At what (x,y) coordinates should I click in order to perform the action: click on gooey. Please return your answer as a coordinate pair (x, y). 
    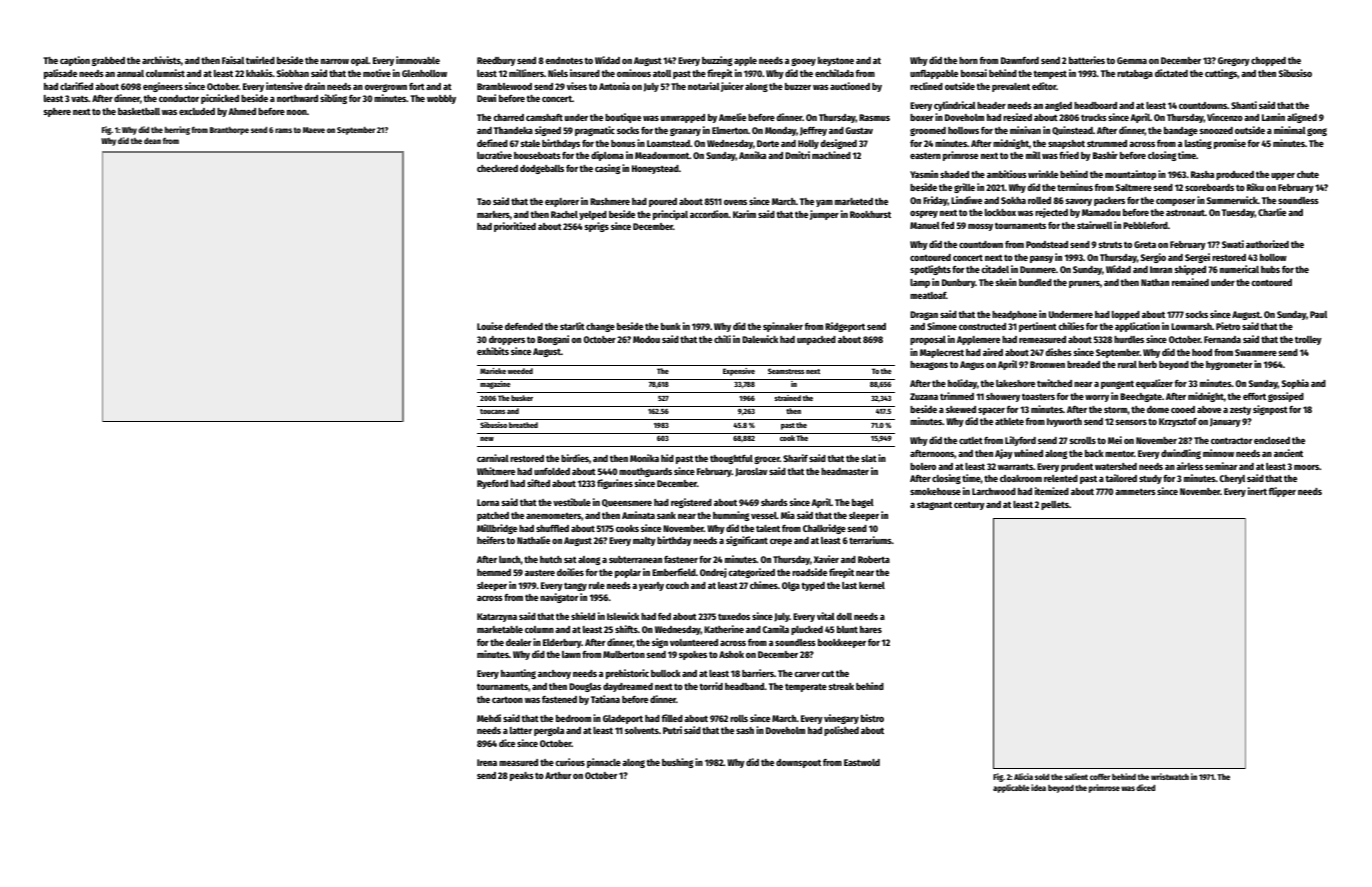
    Looking at the image, I should click on (803, 62).
